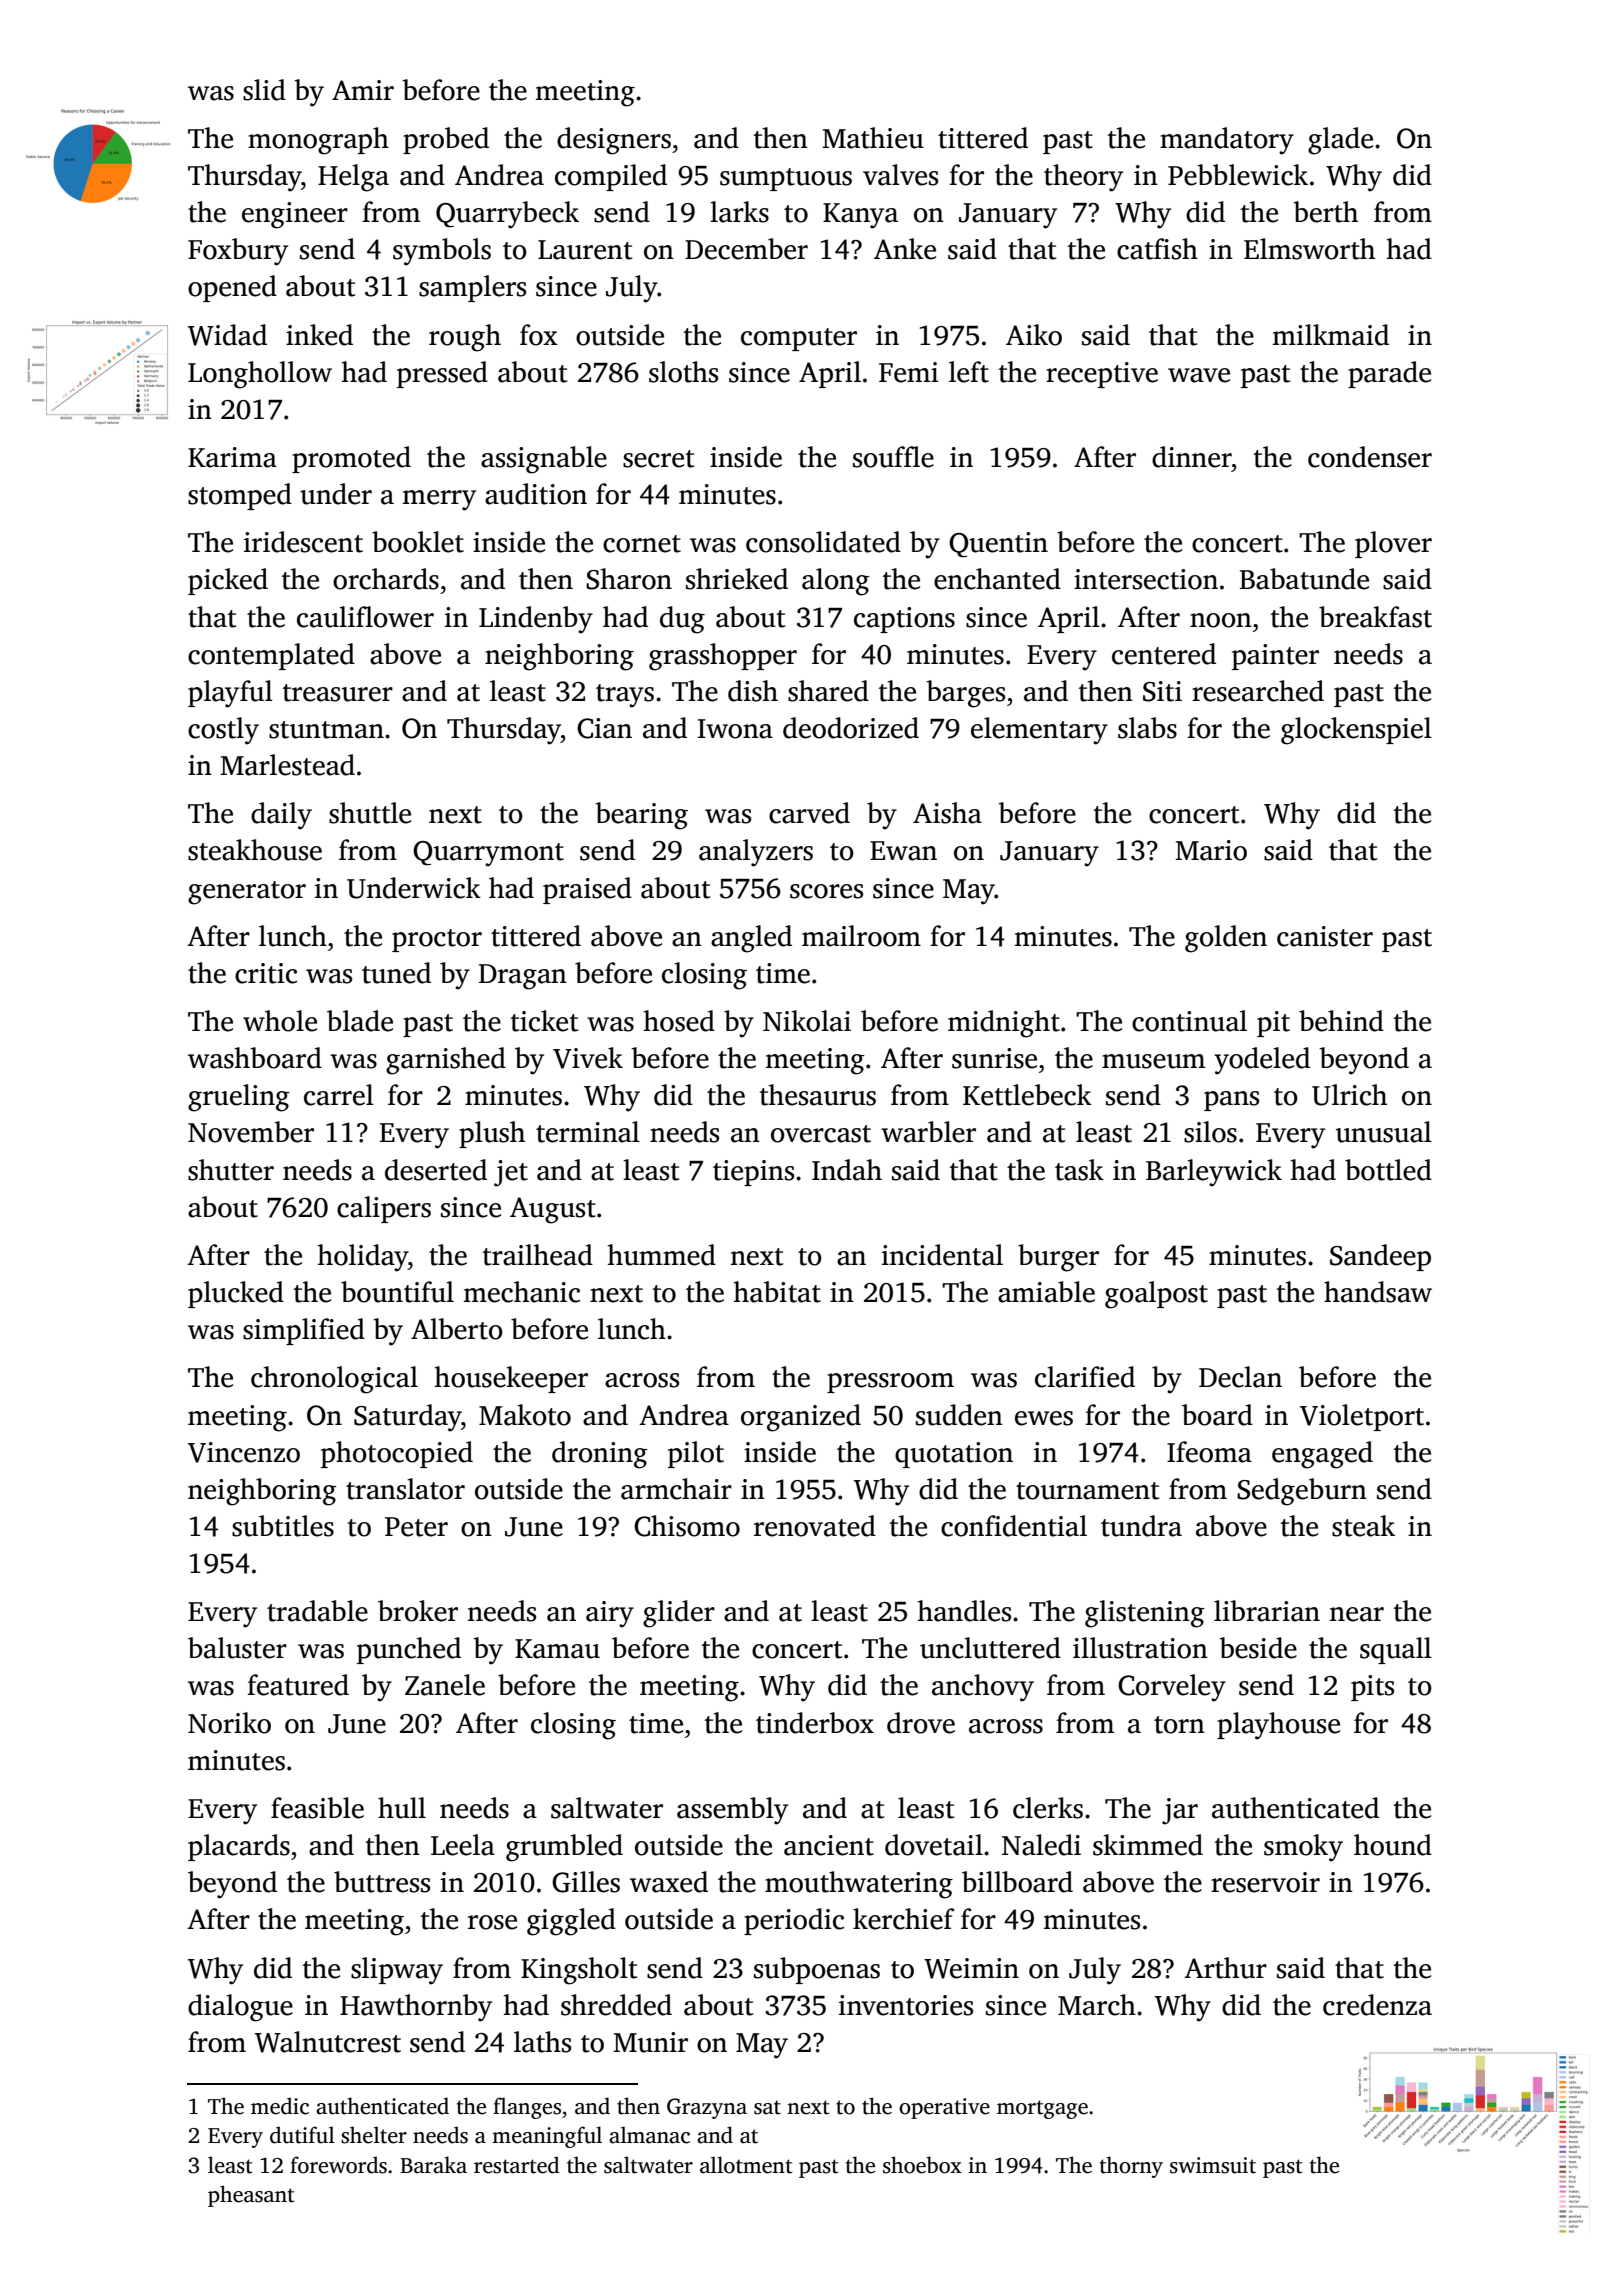 The image size is (1620, 2292). Describe the element at coordinates (1213, 2165) in the document. I see `swimsuit` at that location.
